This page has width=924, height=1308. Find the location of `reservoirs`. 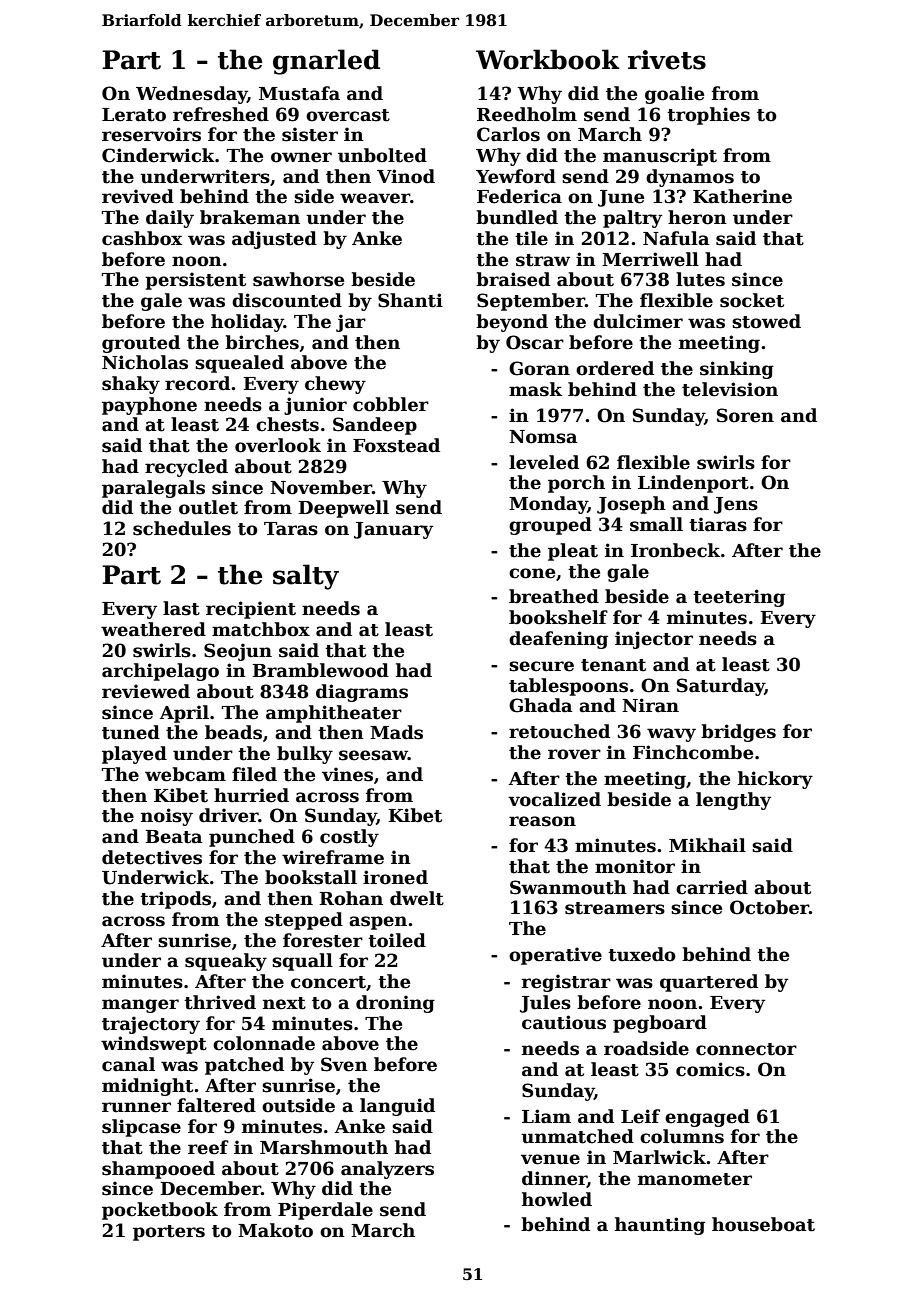

reservoirs is located at coordinates (151, 134).
